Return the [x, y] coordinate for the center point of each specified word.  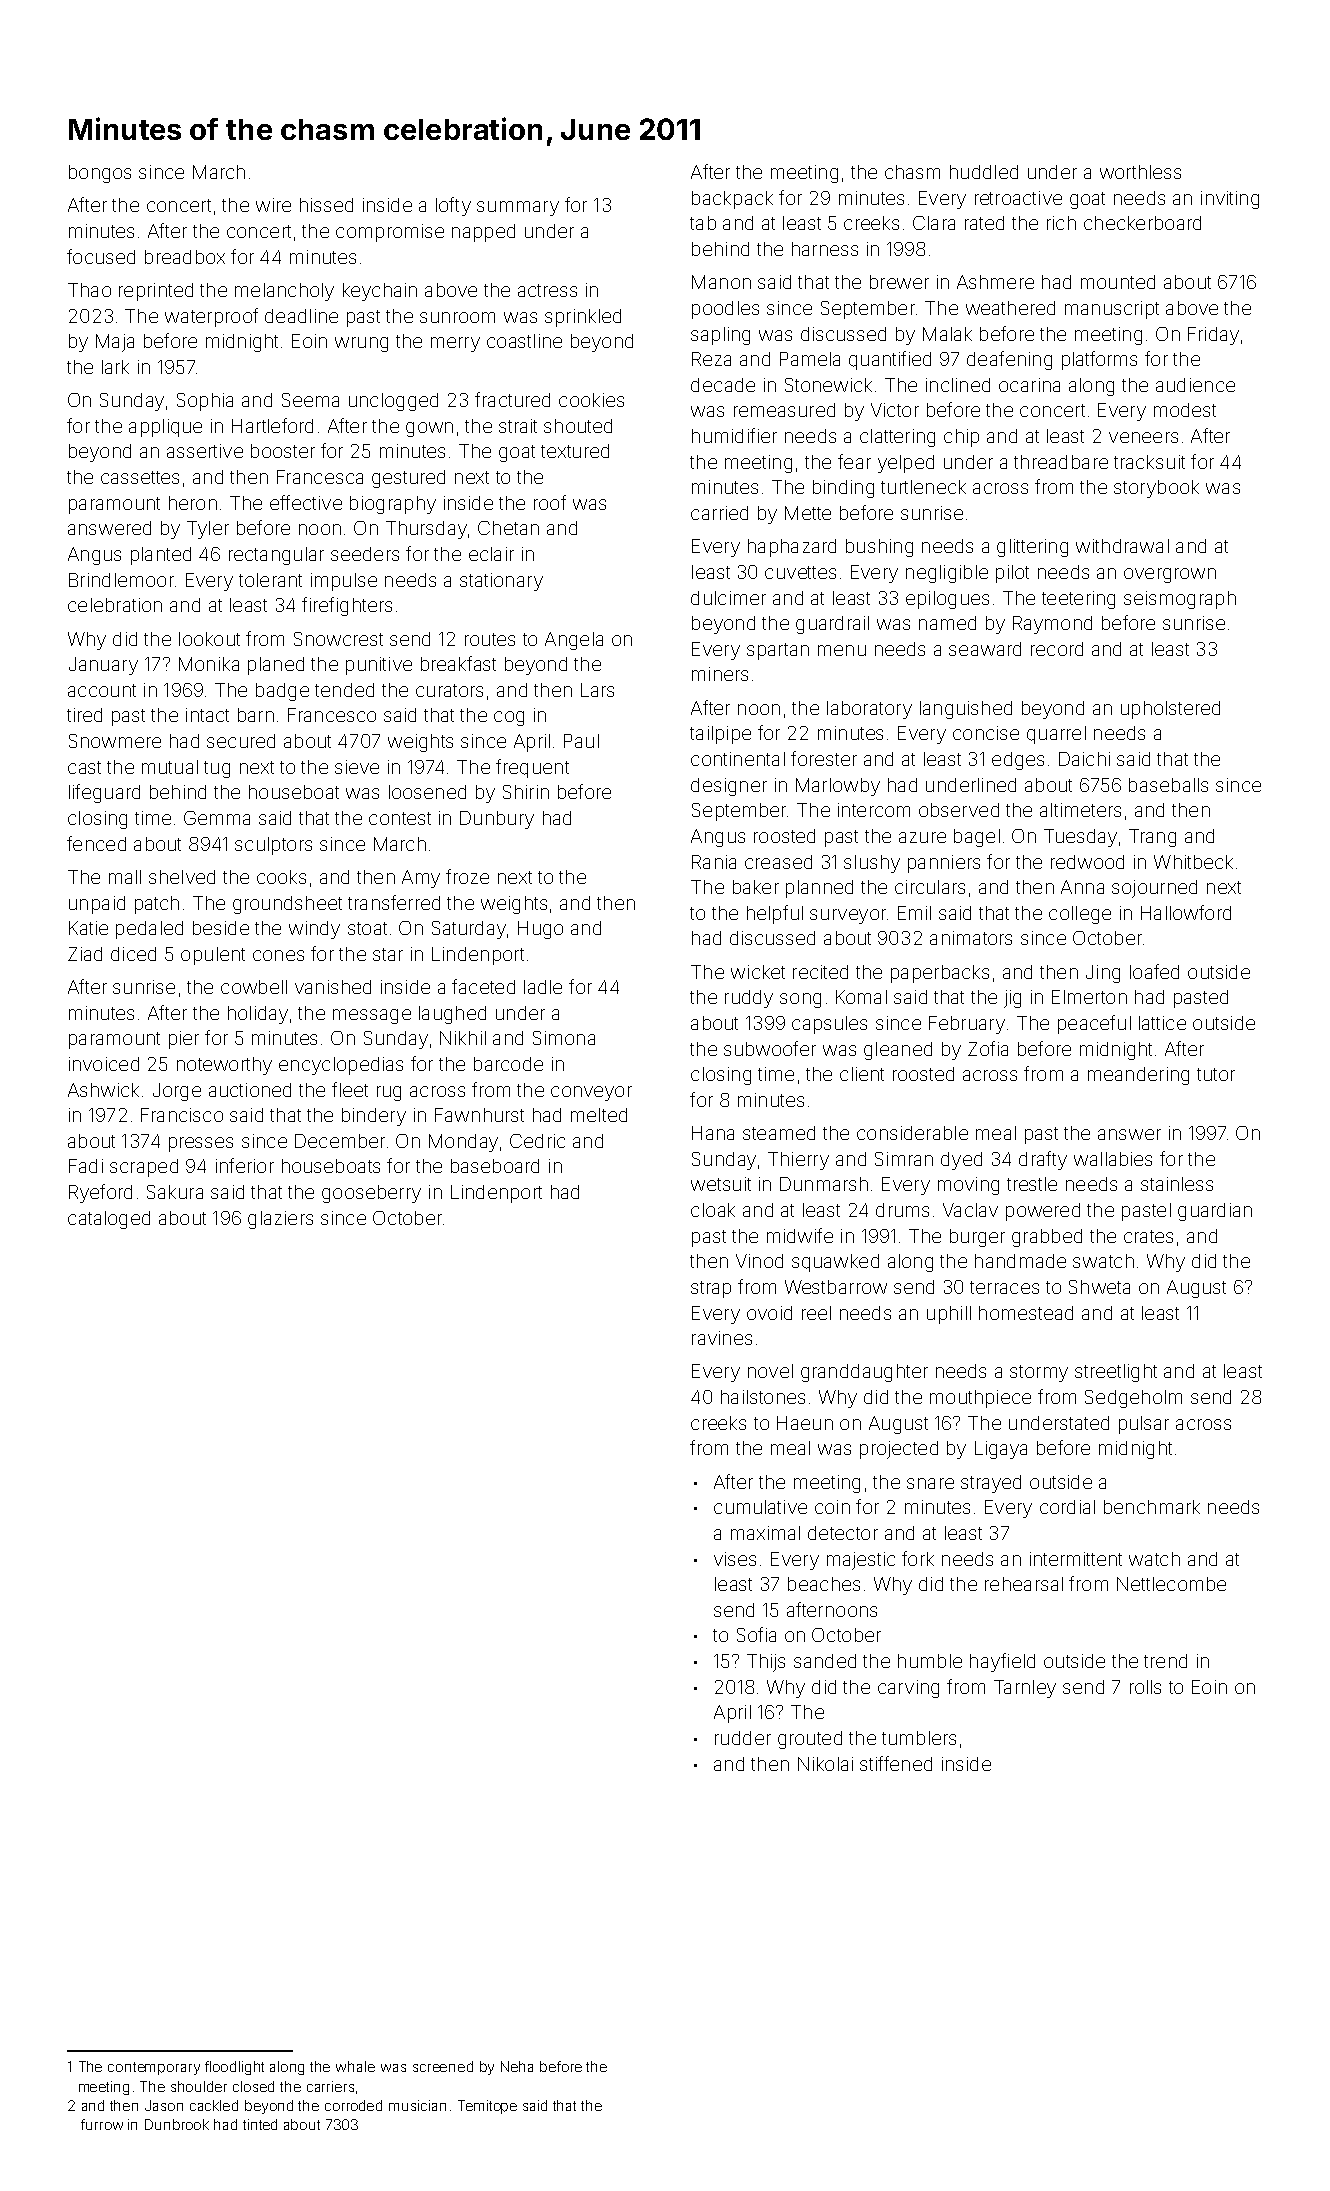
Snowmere [115, 741]
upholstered [1170, 710]
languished [966, 710]
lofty [453, 206]
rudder [743, 1738]
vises [735, 1559]
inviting [1230, 200]
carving [908, 1689]
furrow [102, 2124]
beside [221, 928]
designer [729, 787]
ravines [722, 1338]
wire [273, 205]
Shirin [526, 792]
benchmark [1152, 1507]
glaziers [280, 1220]
